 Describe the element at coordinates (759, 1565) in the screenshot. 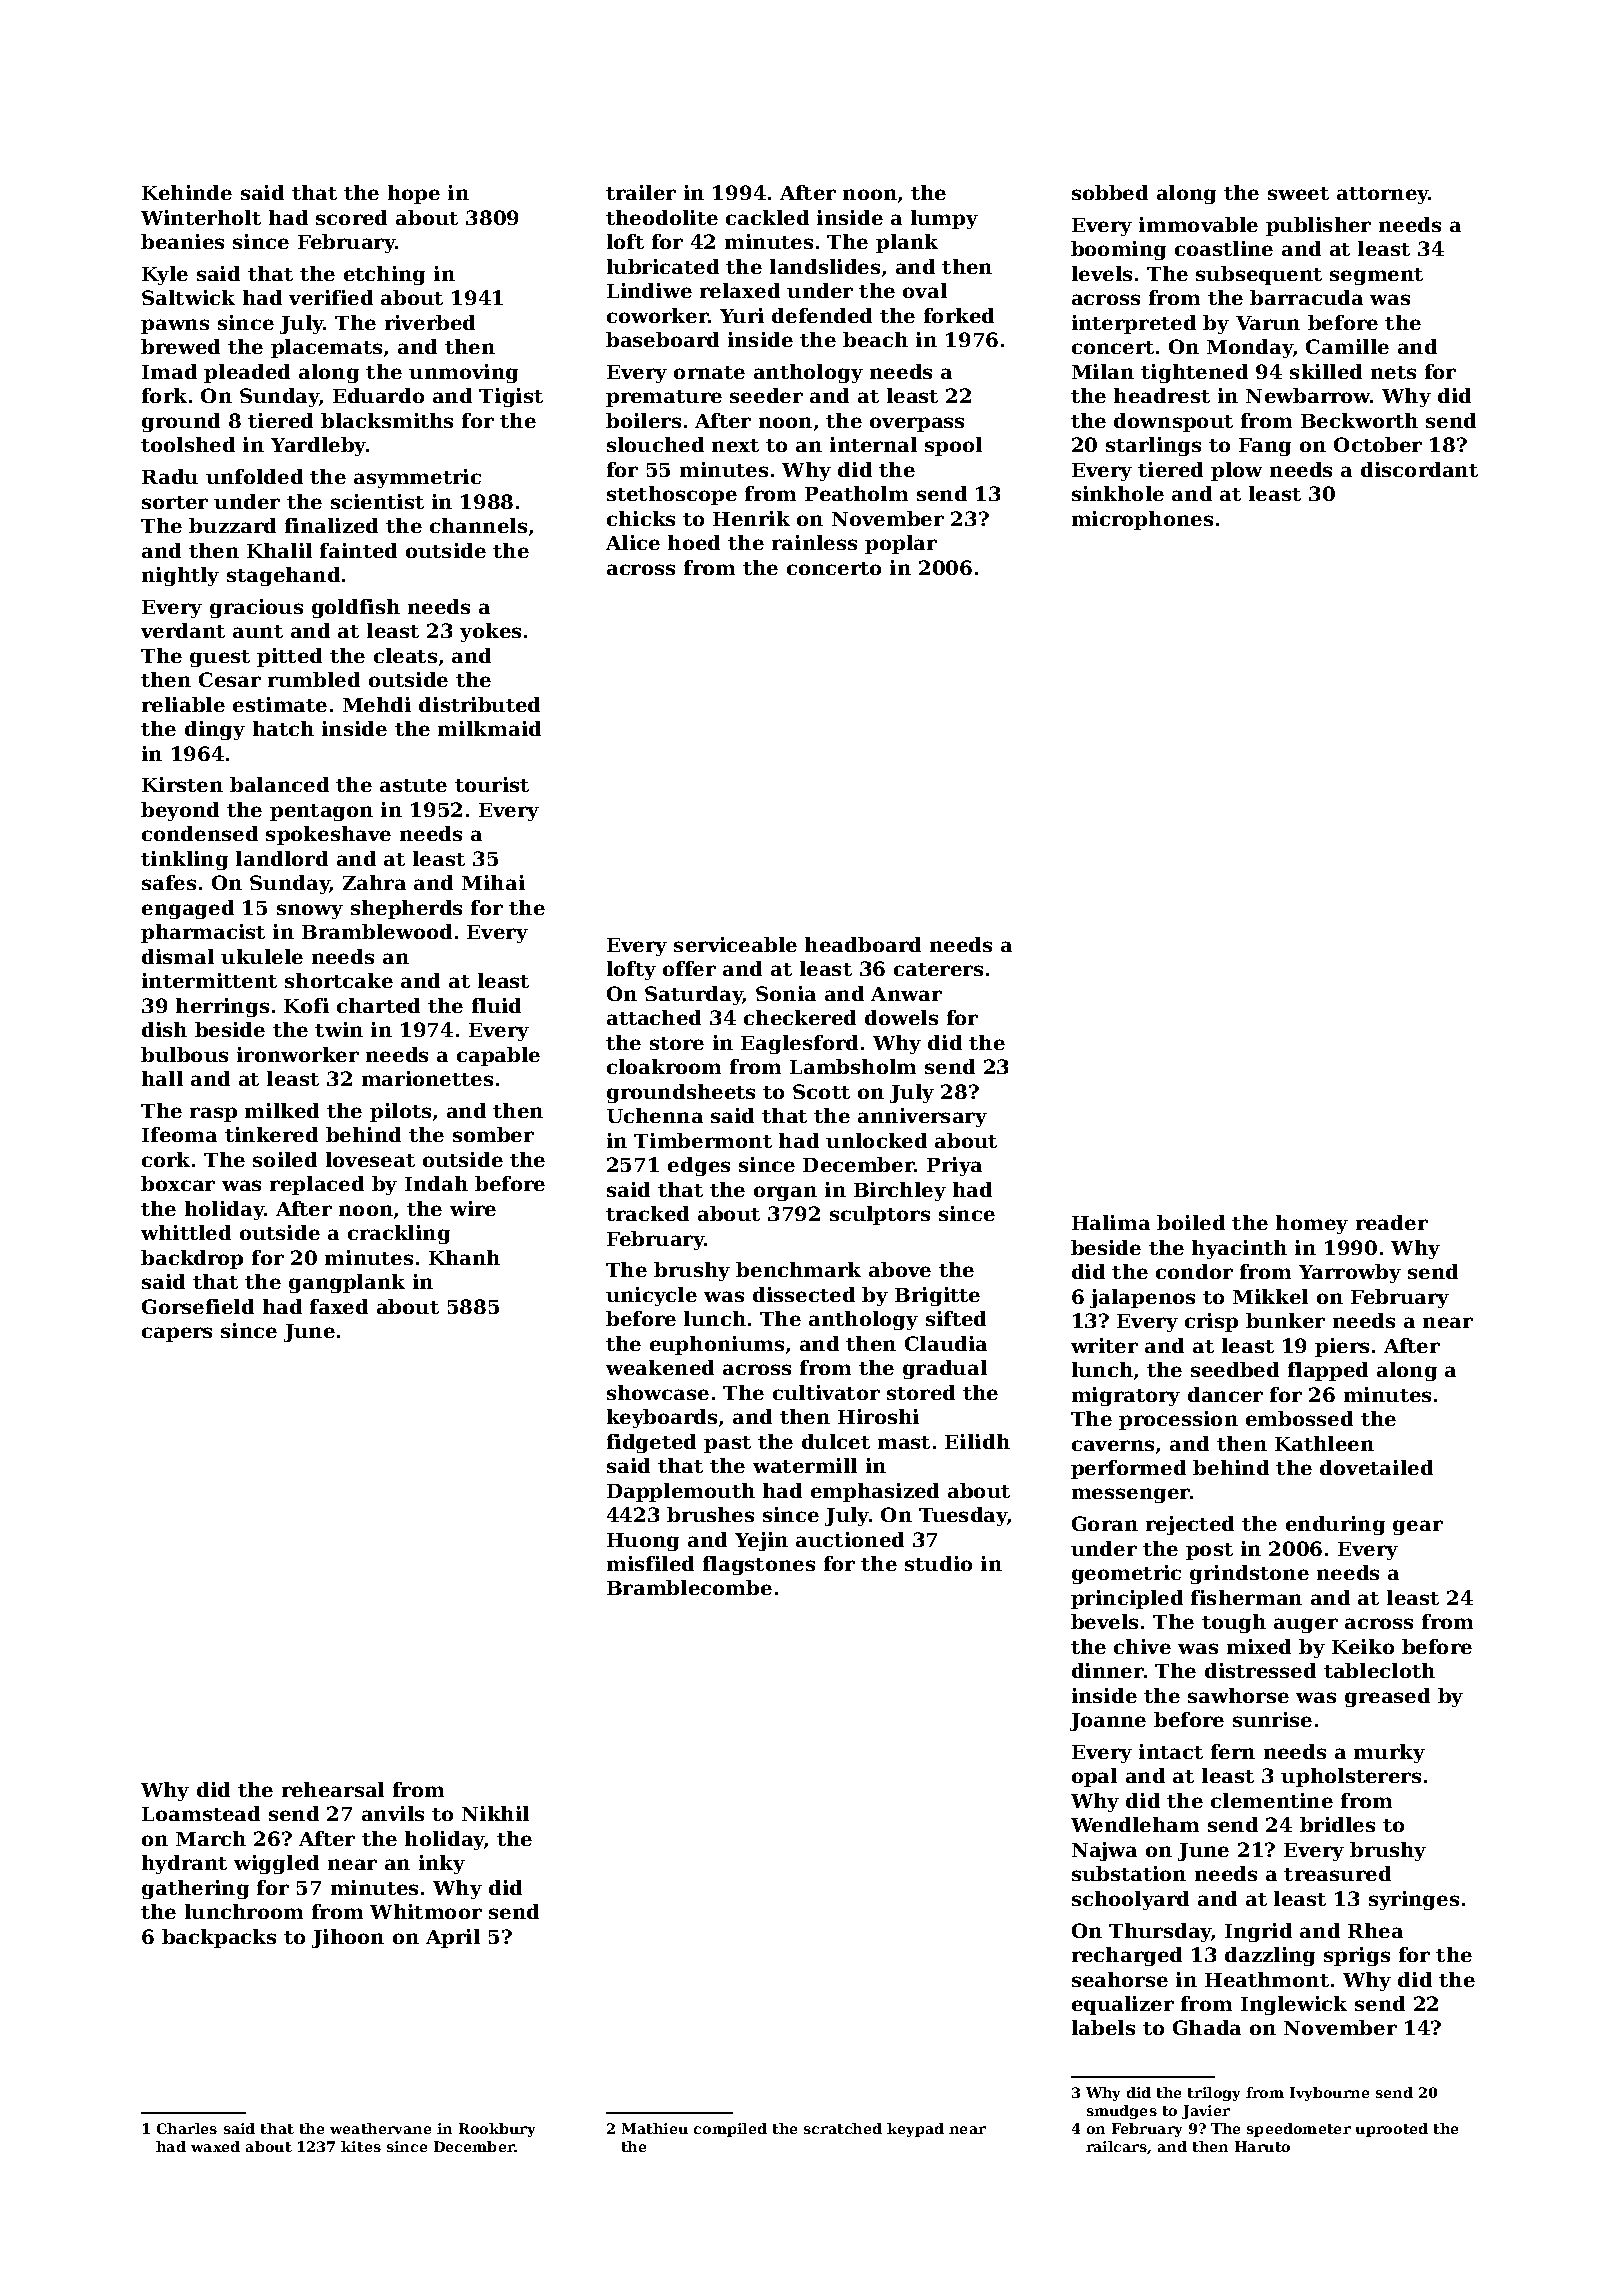

I see `flagstones` at that location.
